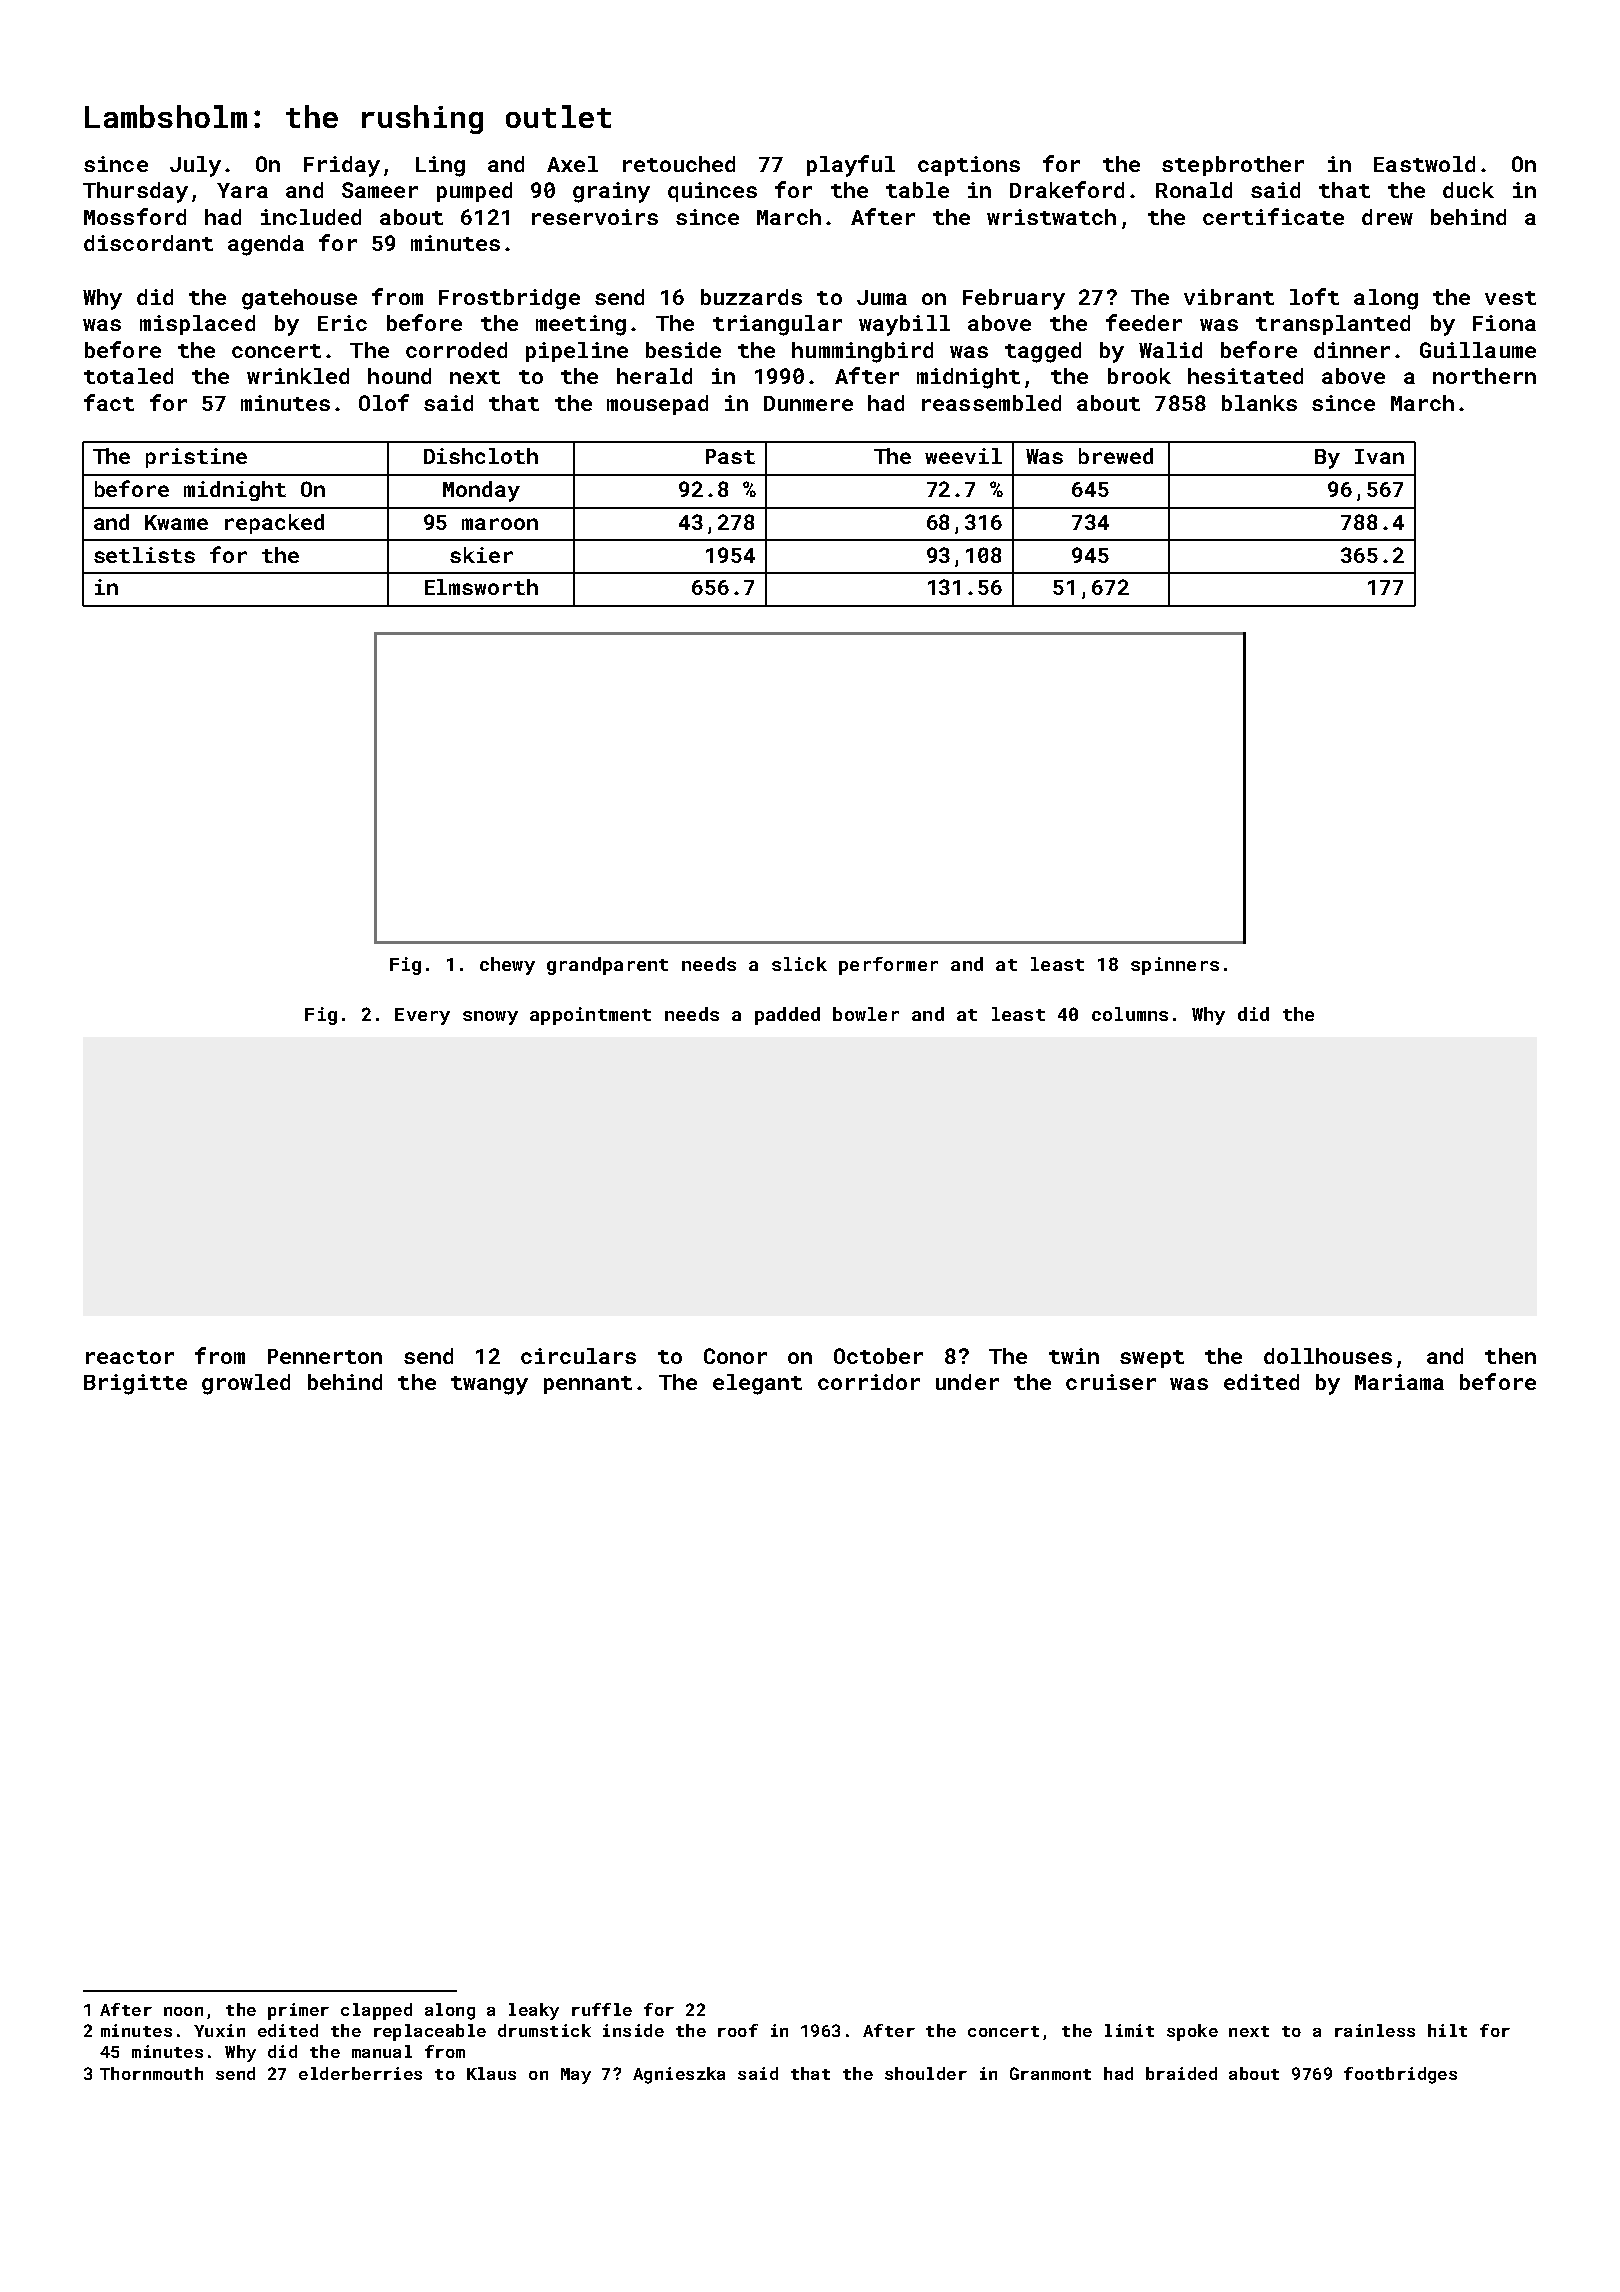 Image resolution: width=1620 pixels, height=2292 pixels. I want to click on Fiona, so click(1504, 323).
